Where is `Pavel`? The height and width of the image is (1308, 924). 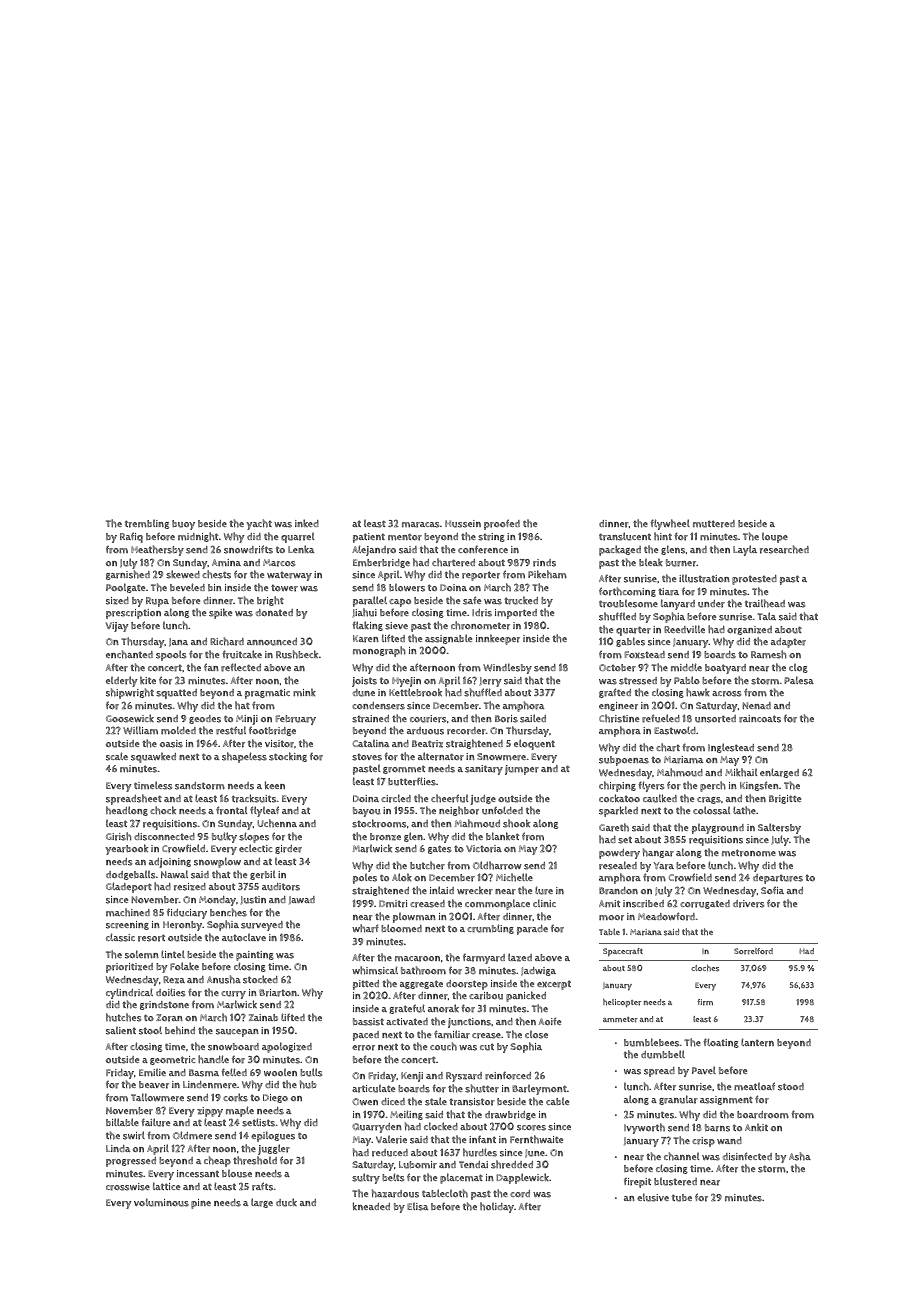 Pavel is located at coordinates (704, 1070).
